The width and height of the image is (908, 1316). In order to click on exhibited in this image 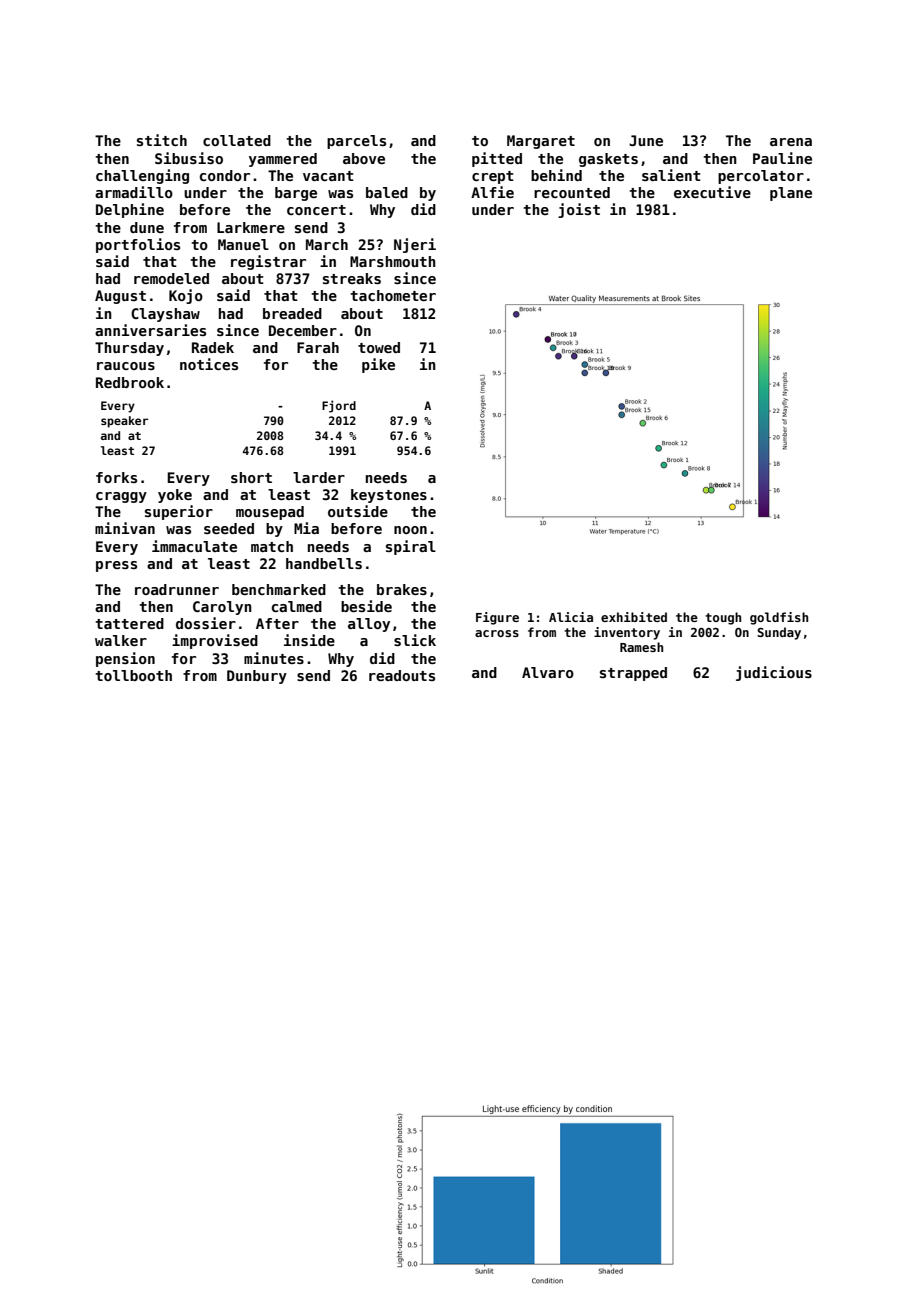, I will do `click(634, 617)`.
